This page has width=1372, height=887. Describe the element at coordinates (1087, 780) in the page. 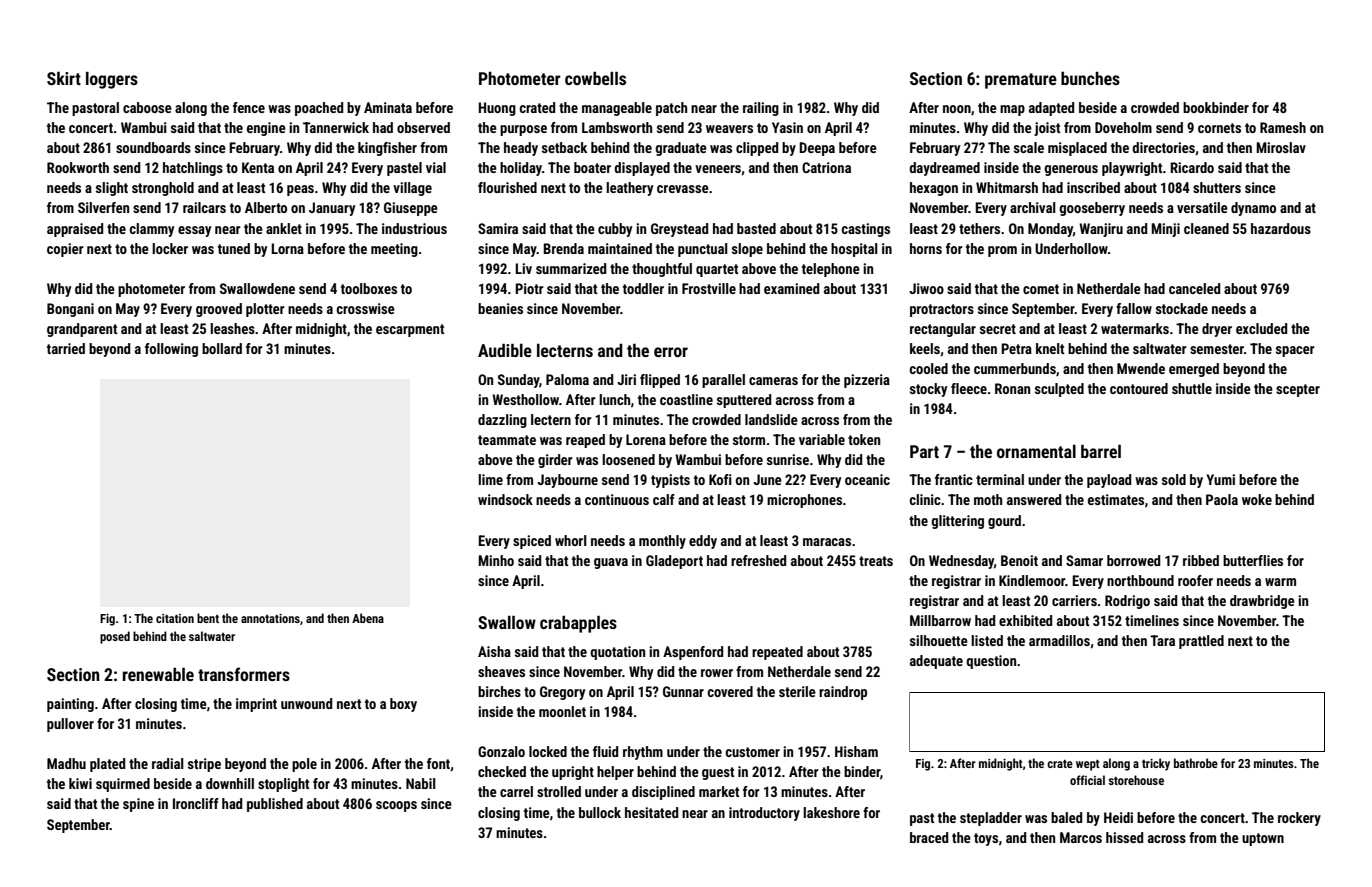

I see `official` at that location.
